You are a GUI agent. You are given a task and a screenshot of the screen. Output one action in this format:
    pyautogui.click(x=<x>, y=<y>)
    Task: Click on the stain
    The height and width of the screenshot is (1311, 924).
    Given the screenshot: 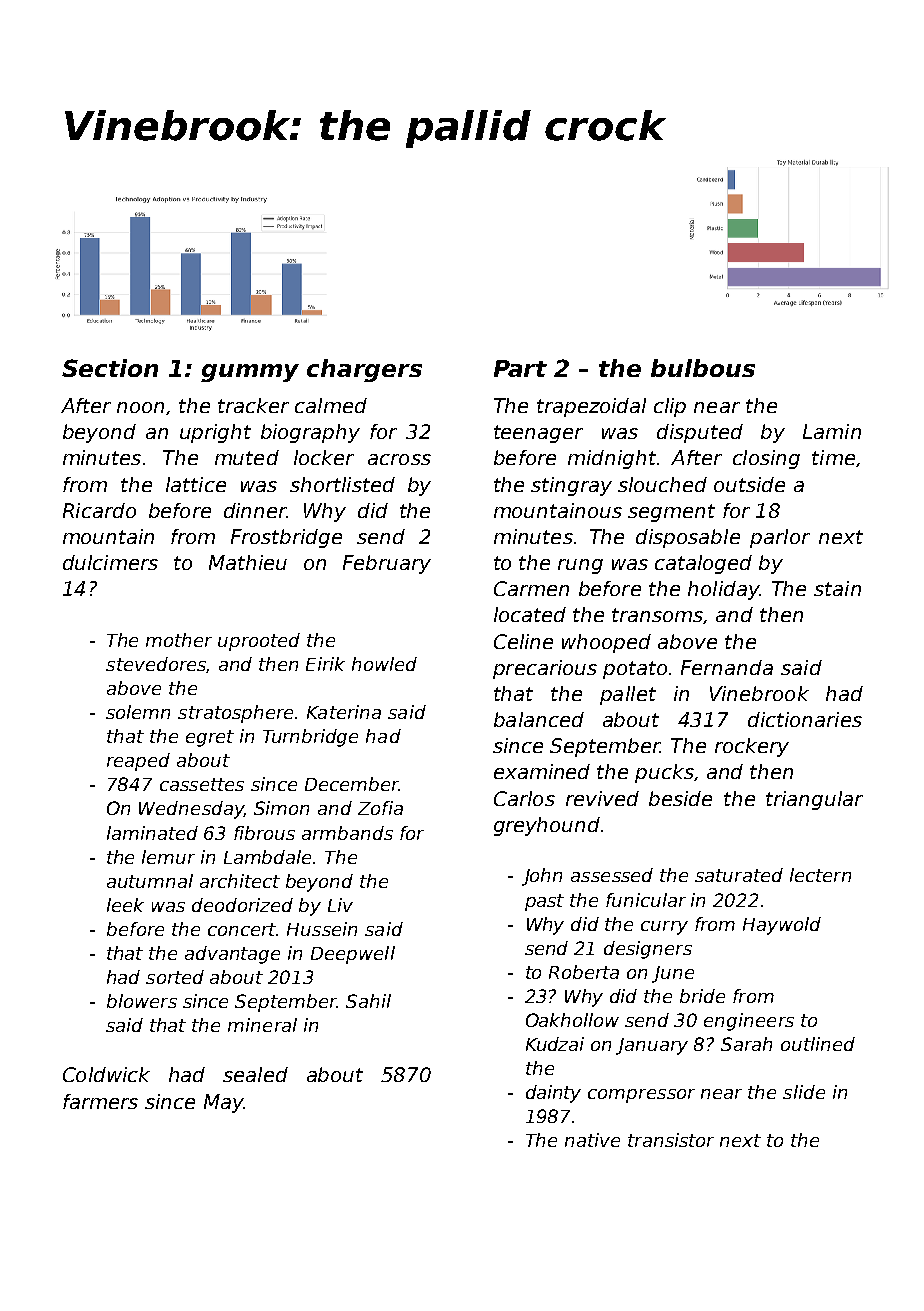 What is the action you would take?
    pyautogui.click(x=837, y=588)
